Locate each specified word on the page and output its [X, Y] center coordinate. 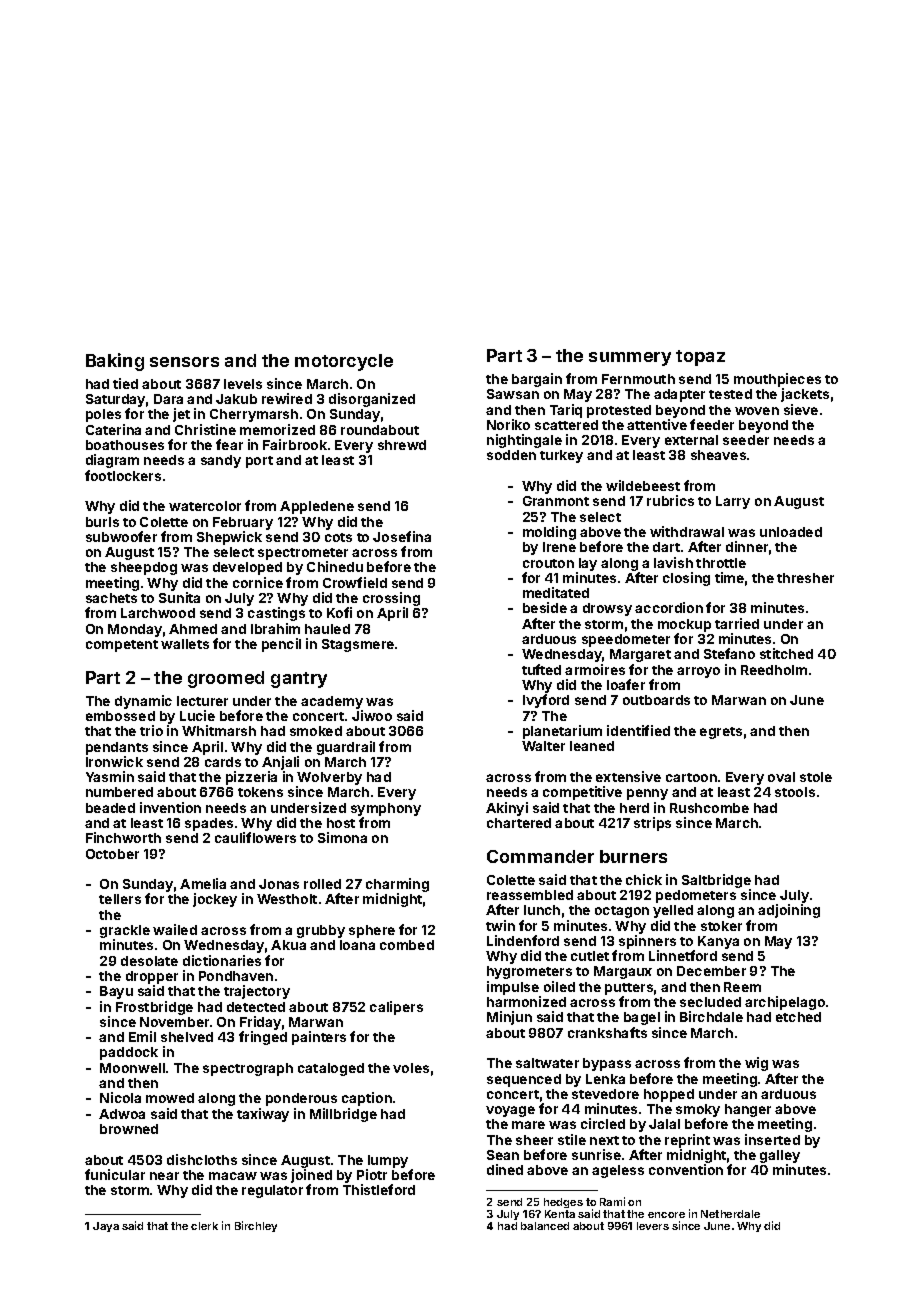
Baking [115, 362]
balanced [545, 1226]
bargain [537, 380]
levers [653, 1226]
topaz [700, 358]
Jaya [106, 1227]
